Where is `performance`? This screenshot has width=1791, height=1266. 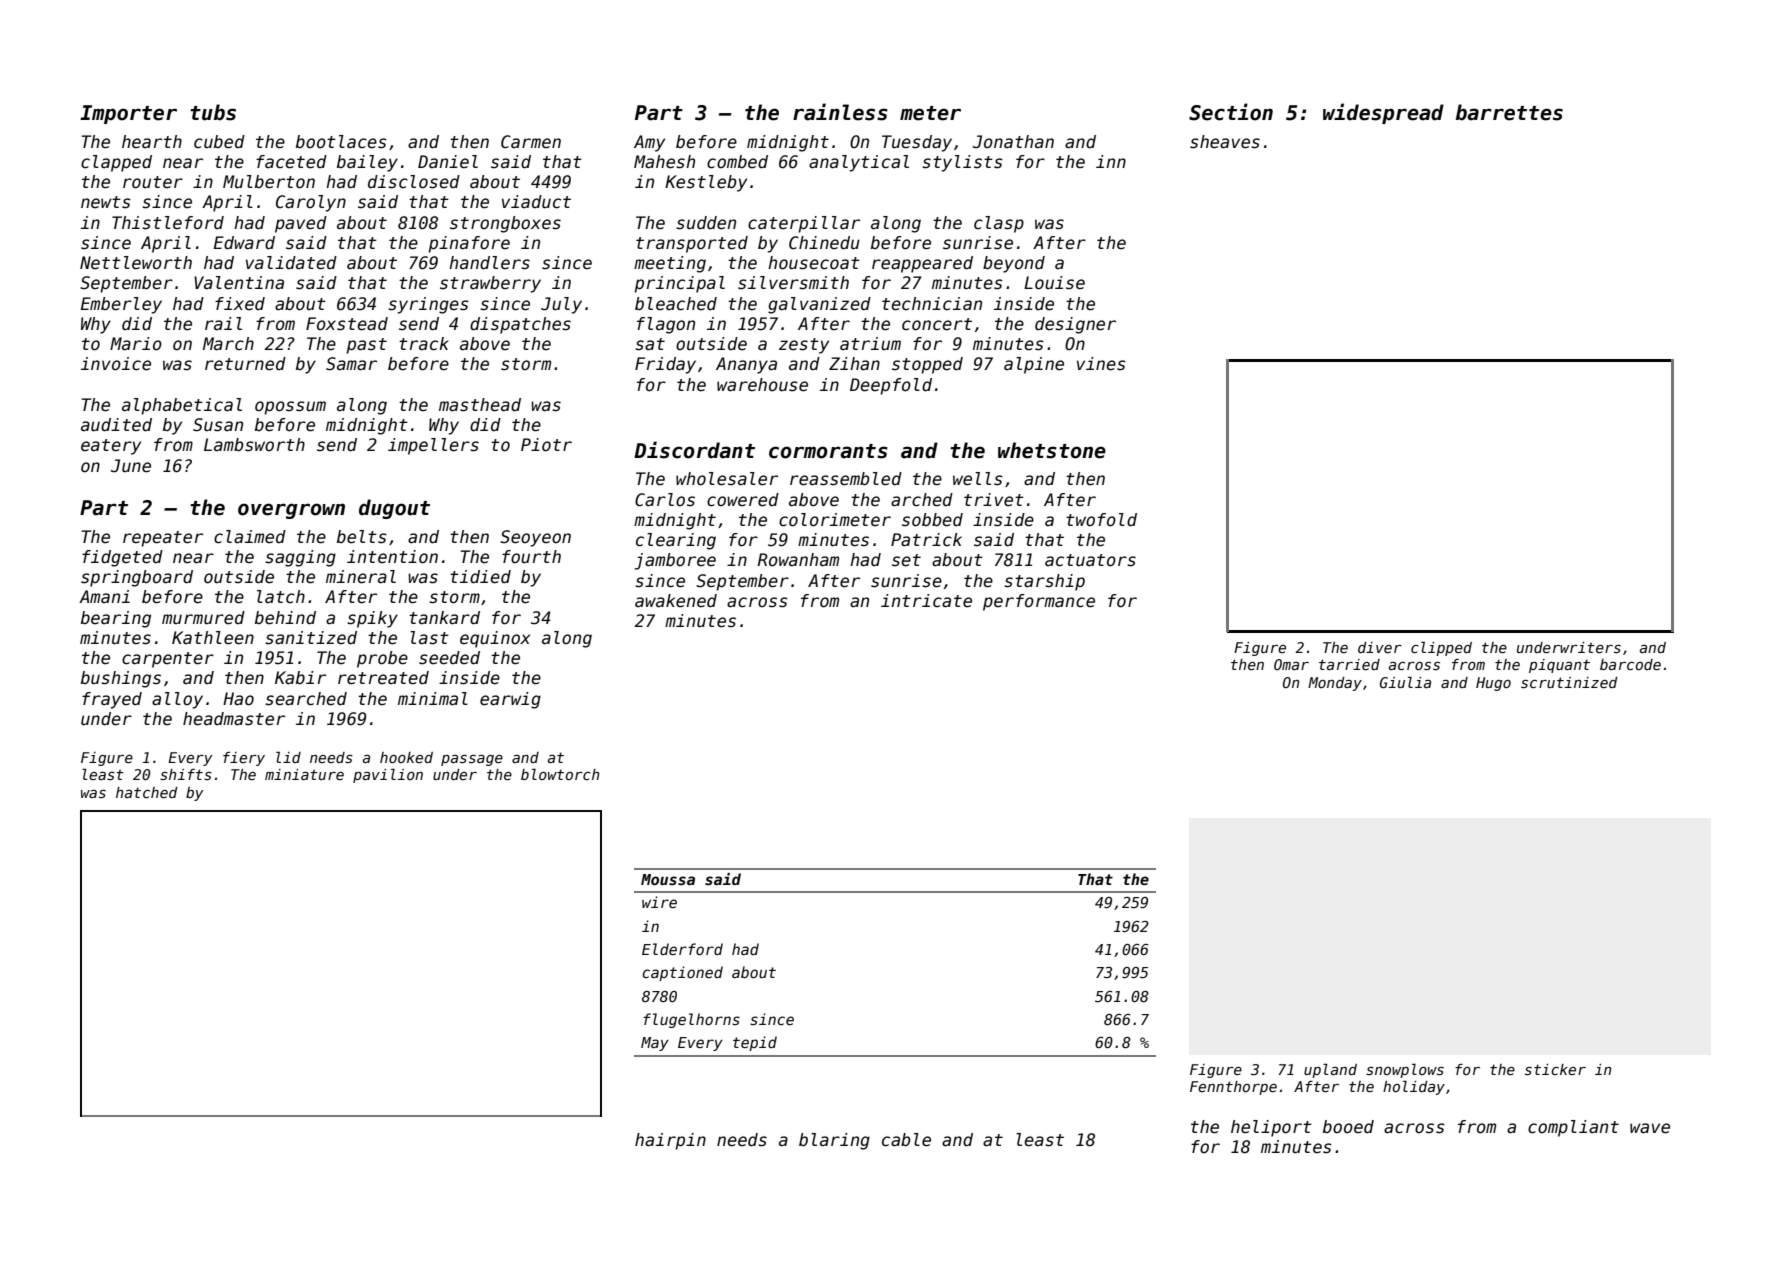 performance is located at coordinates (1039, 602).
